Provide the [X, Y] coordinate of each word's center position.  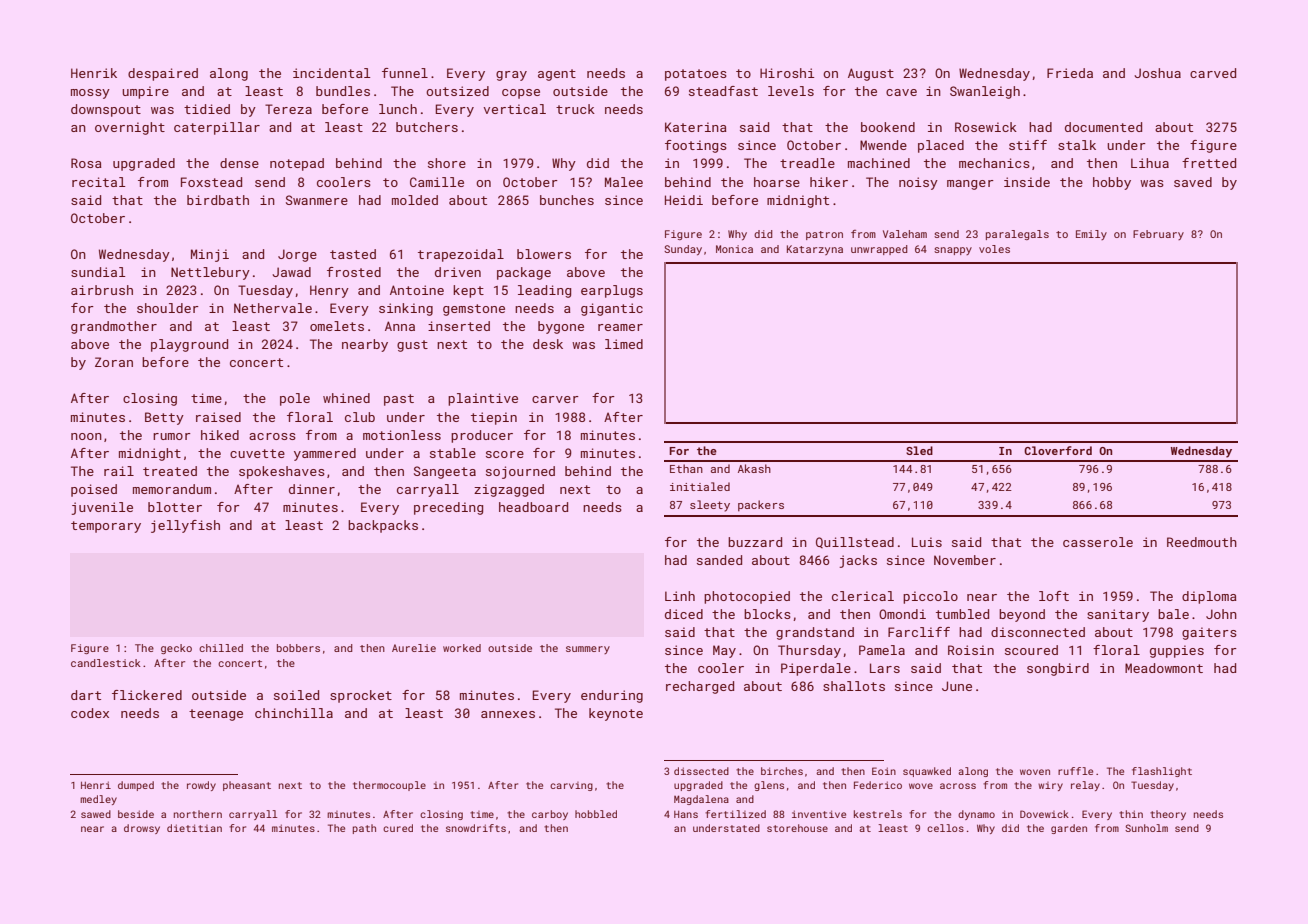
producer [482, 436]
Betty [164, 418]
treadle [807, 163]
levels [791, 91]
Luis [927, 542]
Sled [919, 450]
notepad [297, 164]
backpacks [383, 526]
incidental [331, 73]
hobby [1112, 183]
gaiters [1209, 633]
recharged [700, 687]
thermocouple [389, 786]
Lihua [1150, 163]
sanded [719, 560]
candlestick [106, 663]
